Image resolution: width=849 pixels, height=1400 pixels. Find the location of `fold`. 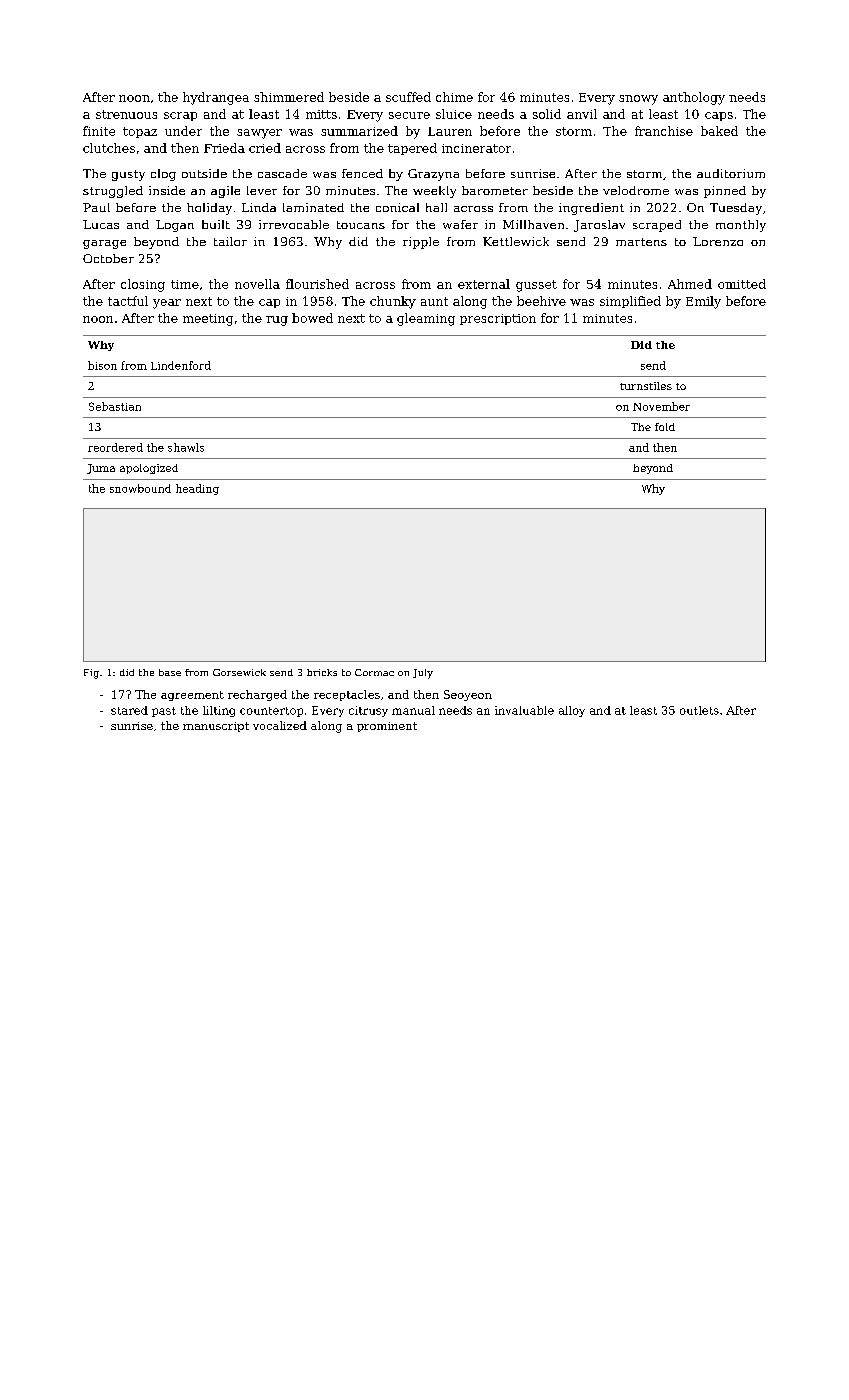

fold is located at coordinates (665, 427).
